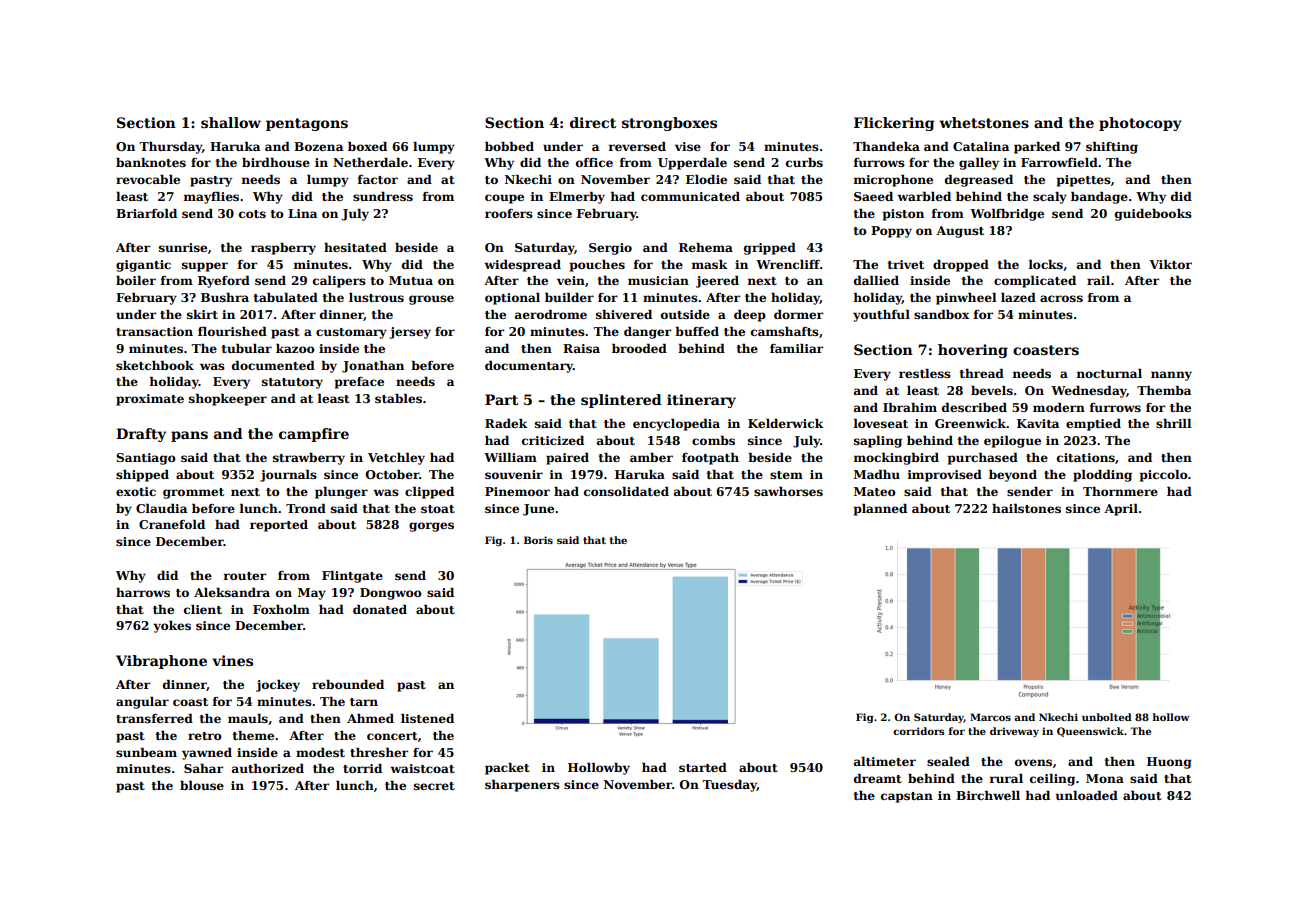 The width and height of the page is (1308, 924). What do you see at coordinates (1046, 264) in the page?
I see `locks` at bounding box center [1046, 264].
